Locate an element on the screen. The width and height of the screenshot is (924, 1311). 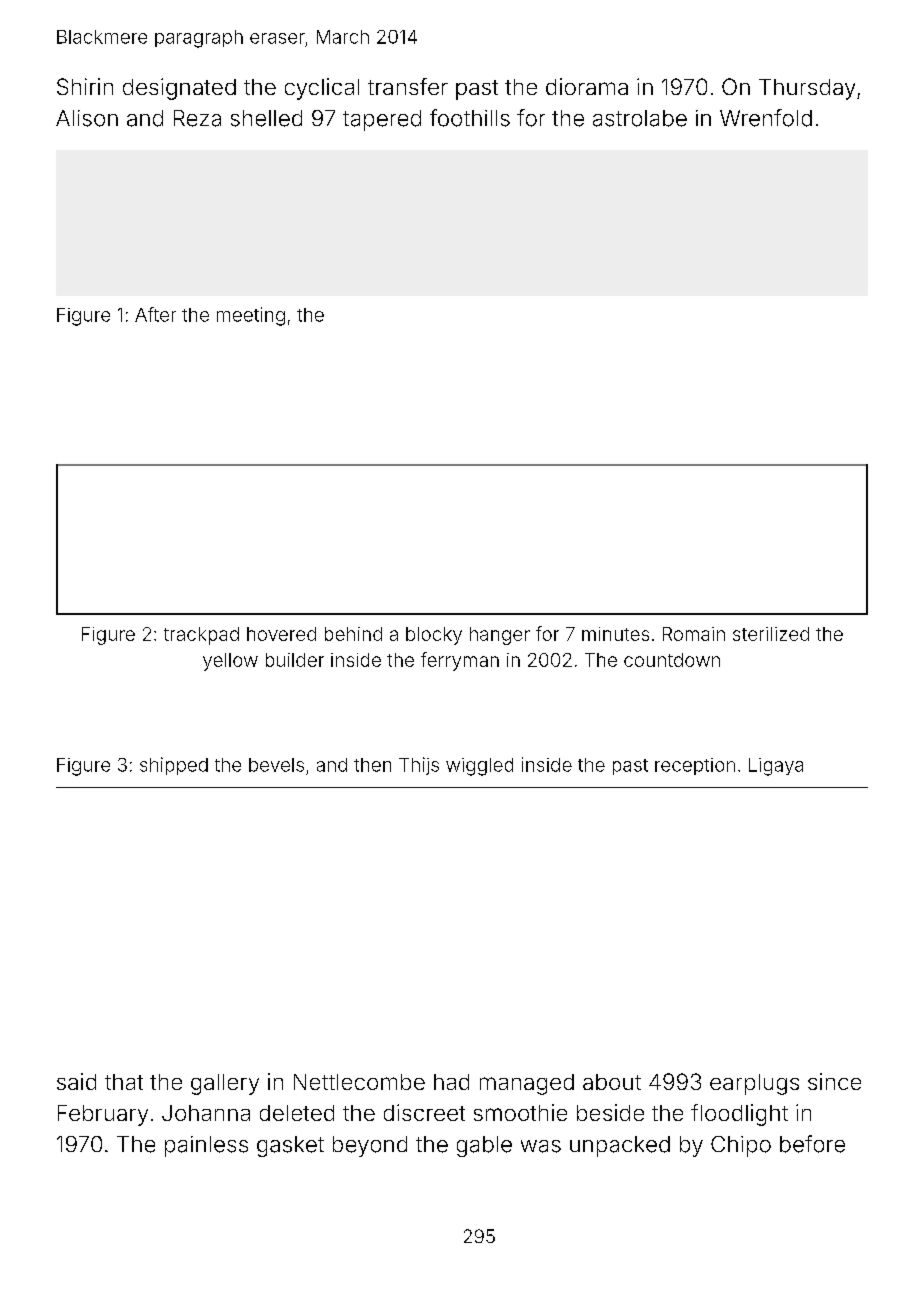
behind is located at coordinates (353, 634).
